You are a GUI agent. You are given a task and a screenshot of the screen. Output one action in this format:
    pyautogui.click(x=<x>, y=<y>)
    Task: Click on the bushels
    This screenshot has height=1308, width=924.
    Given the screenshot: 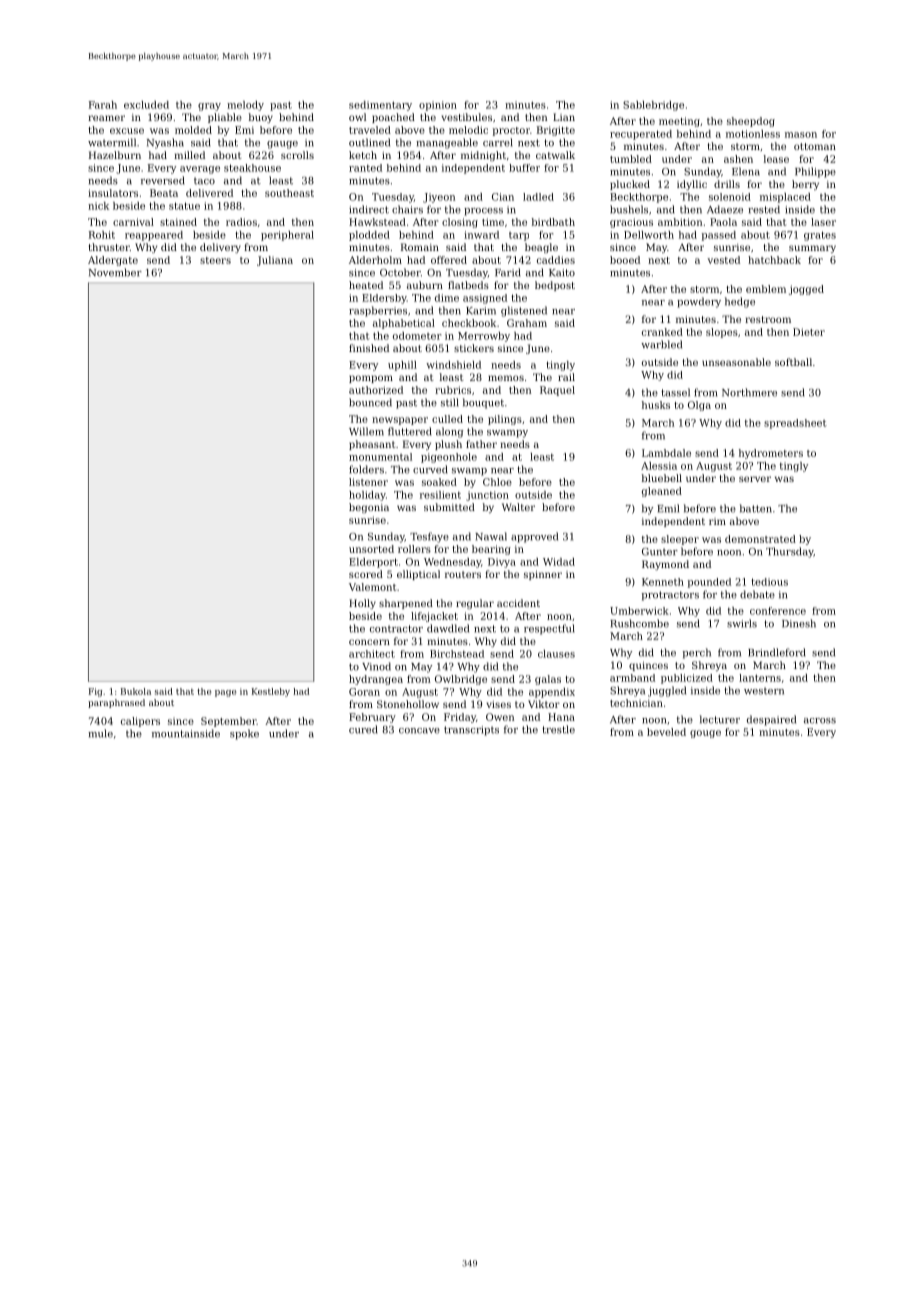 What is the action you would take?
    pyautogui.click(x=629, y=209)
